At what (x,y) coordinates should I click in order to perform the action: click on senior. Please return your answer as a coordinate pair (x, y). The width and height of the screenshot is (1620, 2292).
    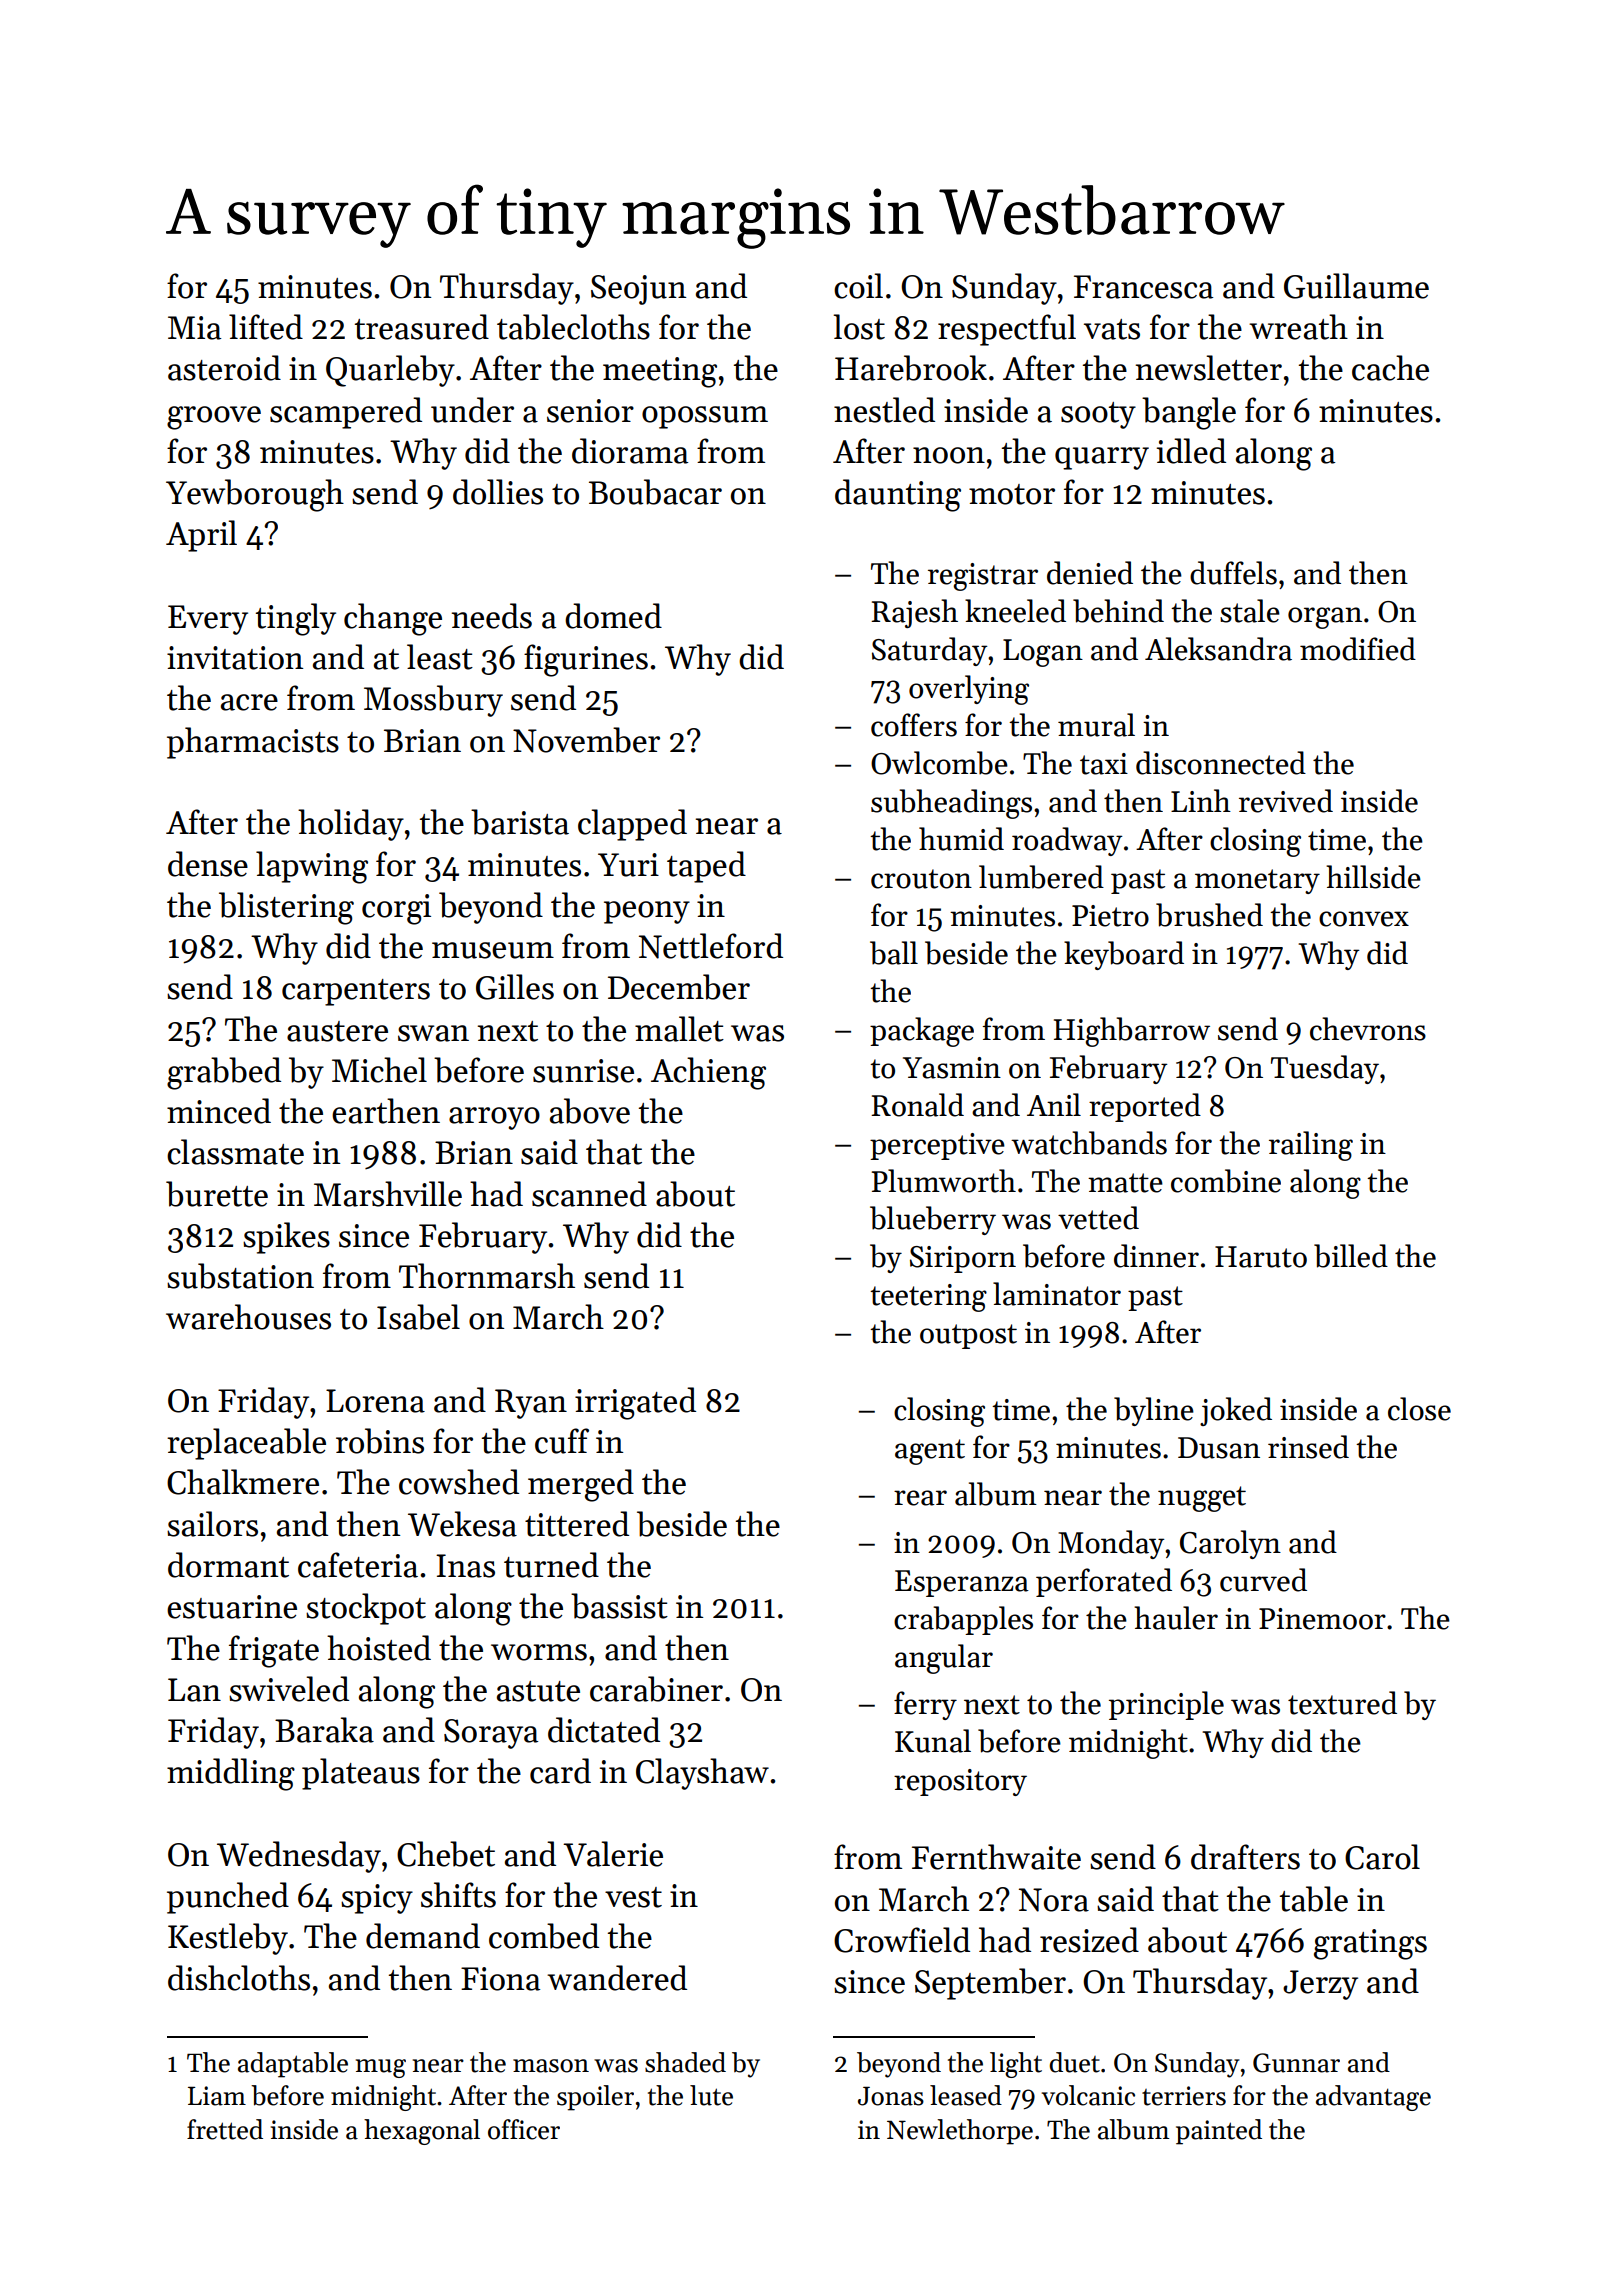
    Looking at the image, I should click on (590, 411).
